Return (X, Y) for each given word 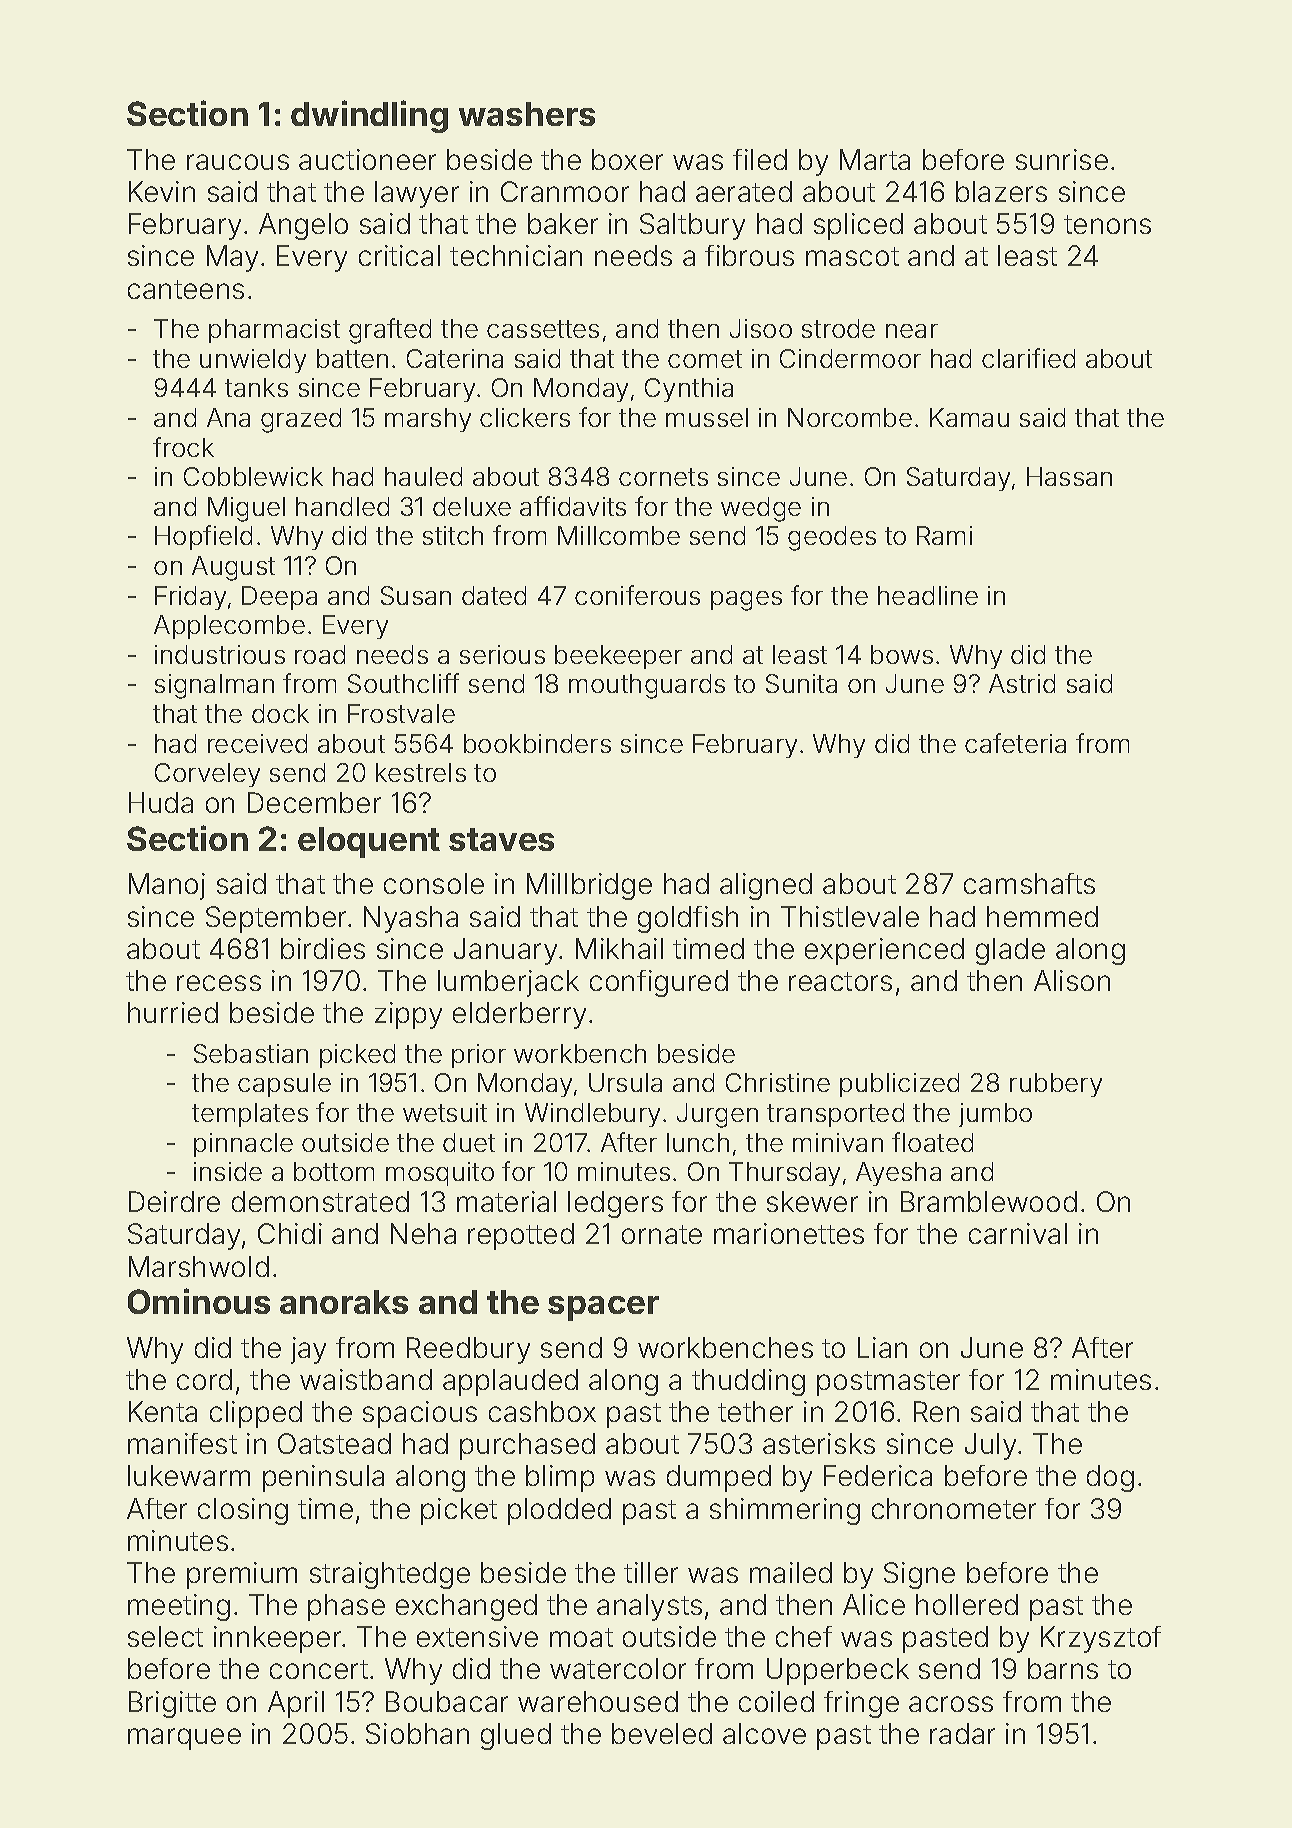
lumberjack (508, 983)
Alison (1072, 980)
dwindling (369, 116)
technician (516, 255)
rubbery (1056, 1085)
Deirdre (174, 1201)
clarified (1028, 358)
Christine (778, 1082)
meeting (179, 1607)
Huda (161, 802)
